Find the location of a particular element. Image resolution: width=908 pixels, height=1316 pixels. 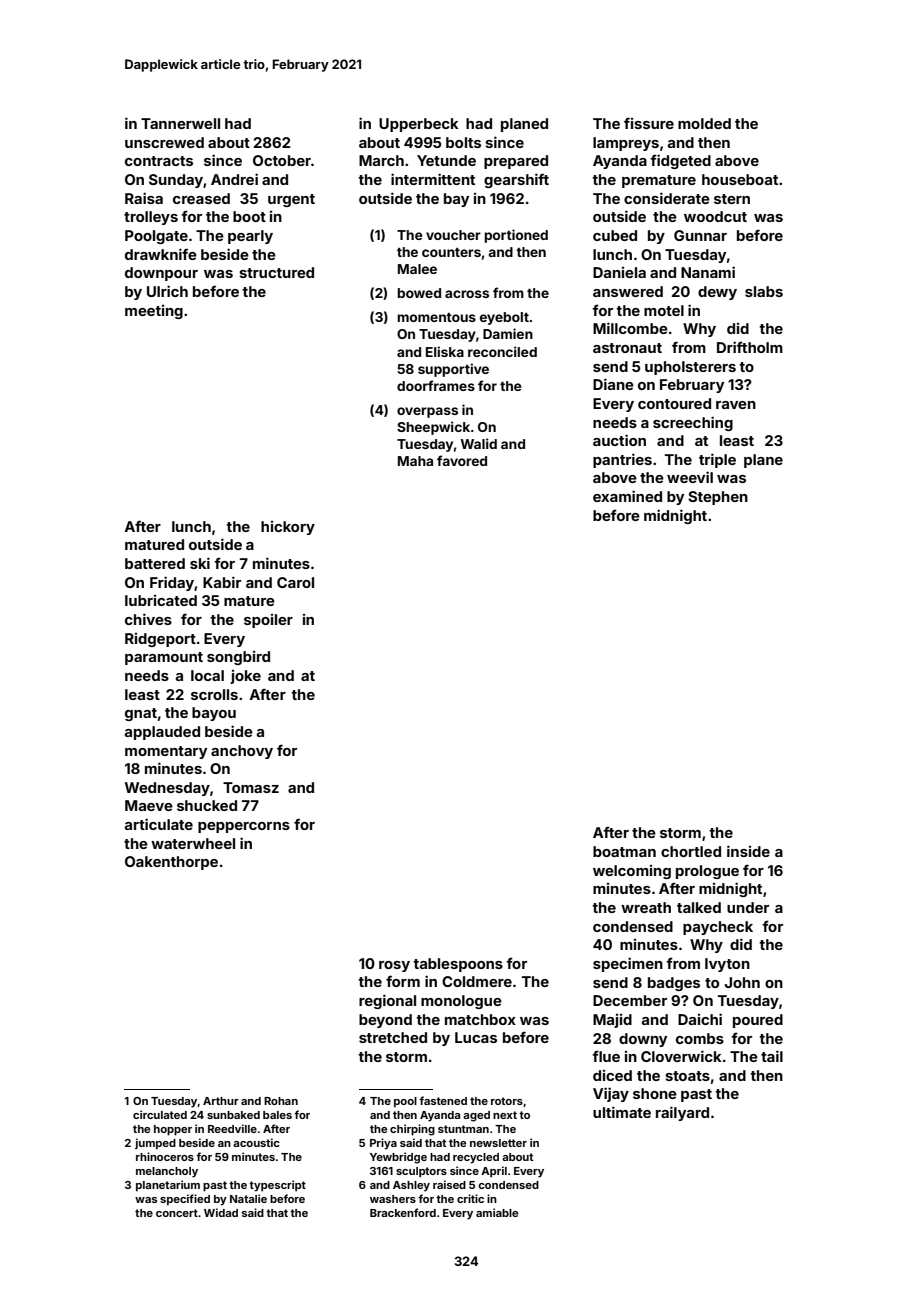

Rohan is located at coordinates (281, 1101).
